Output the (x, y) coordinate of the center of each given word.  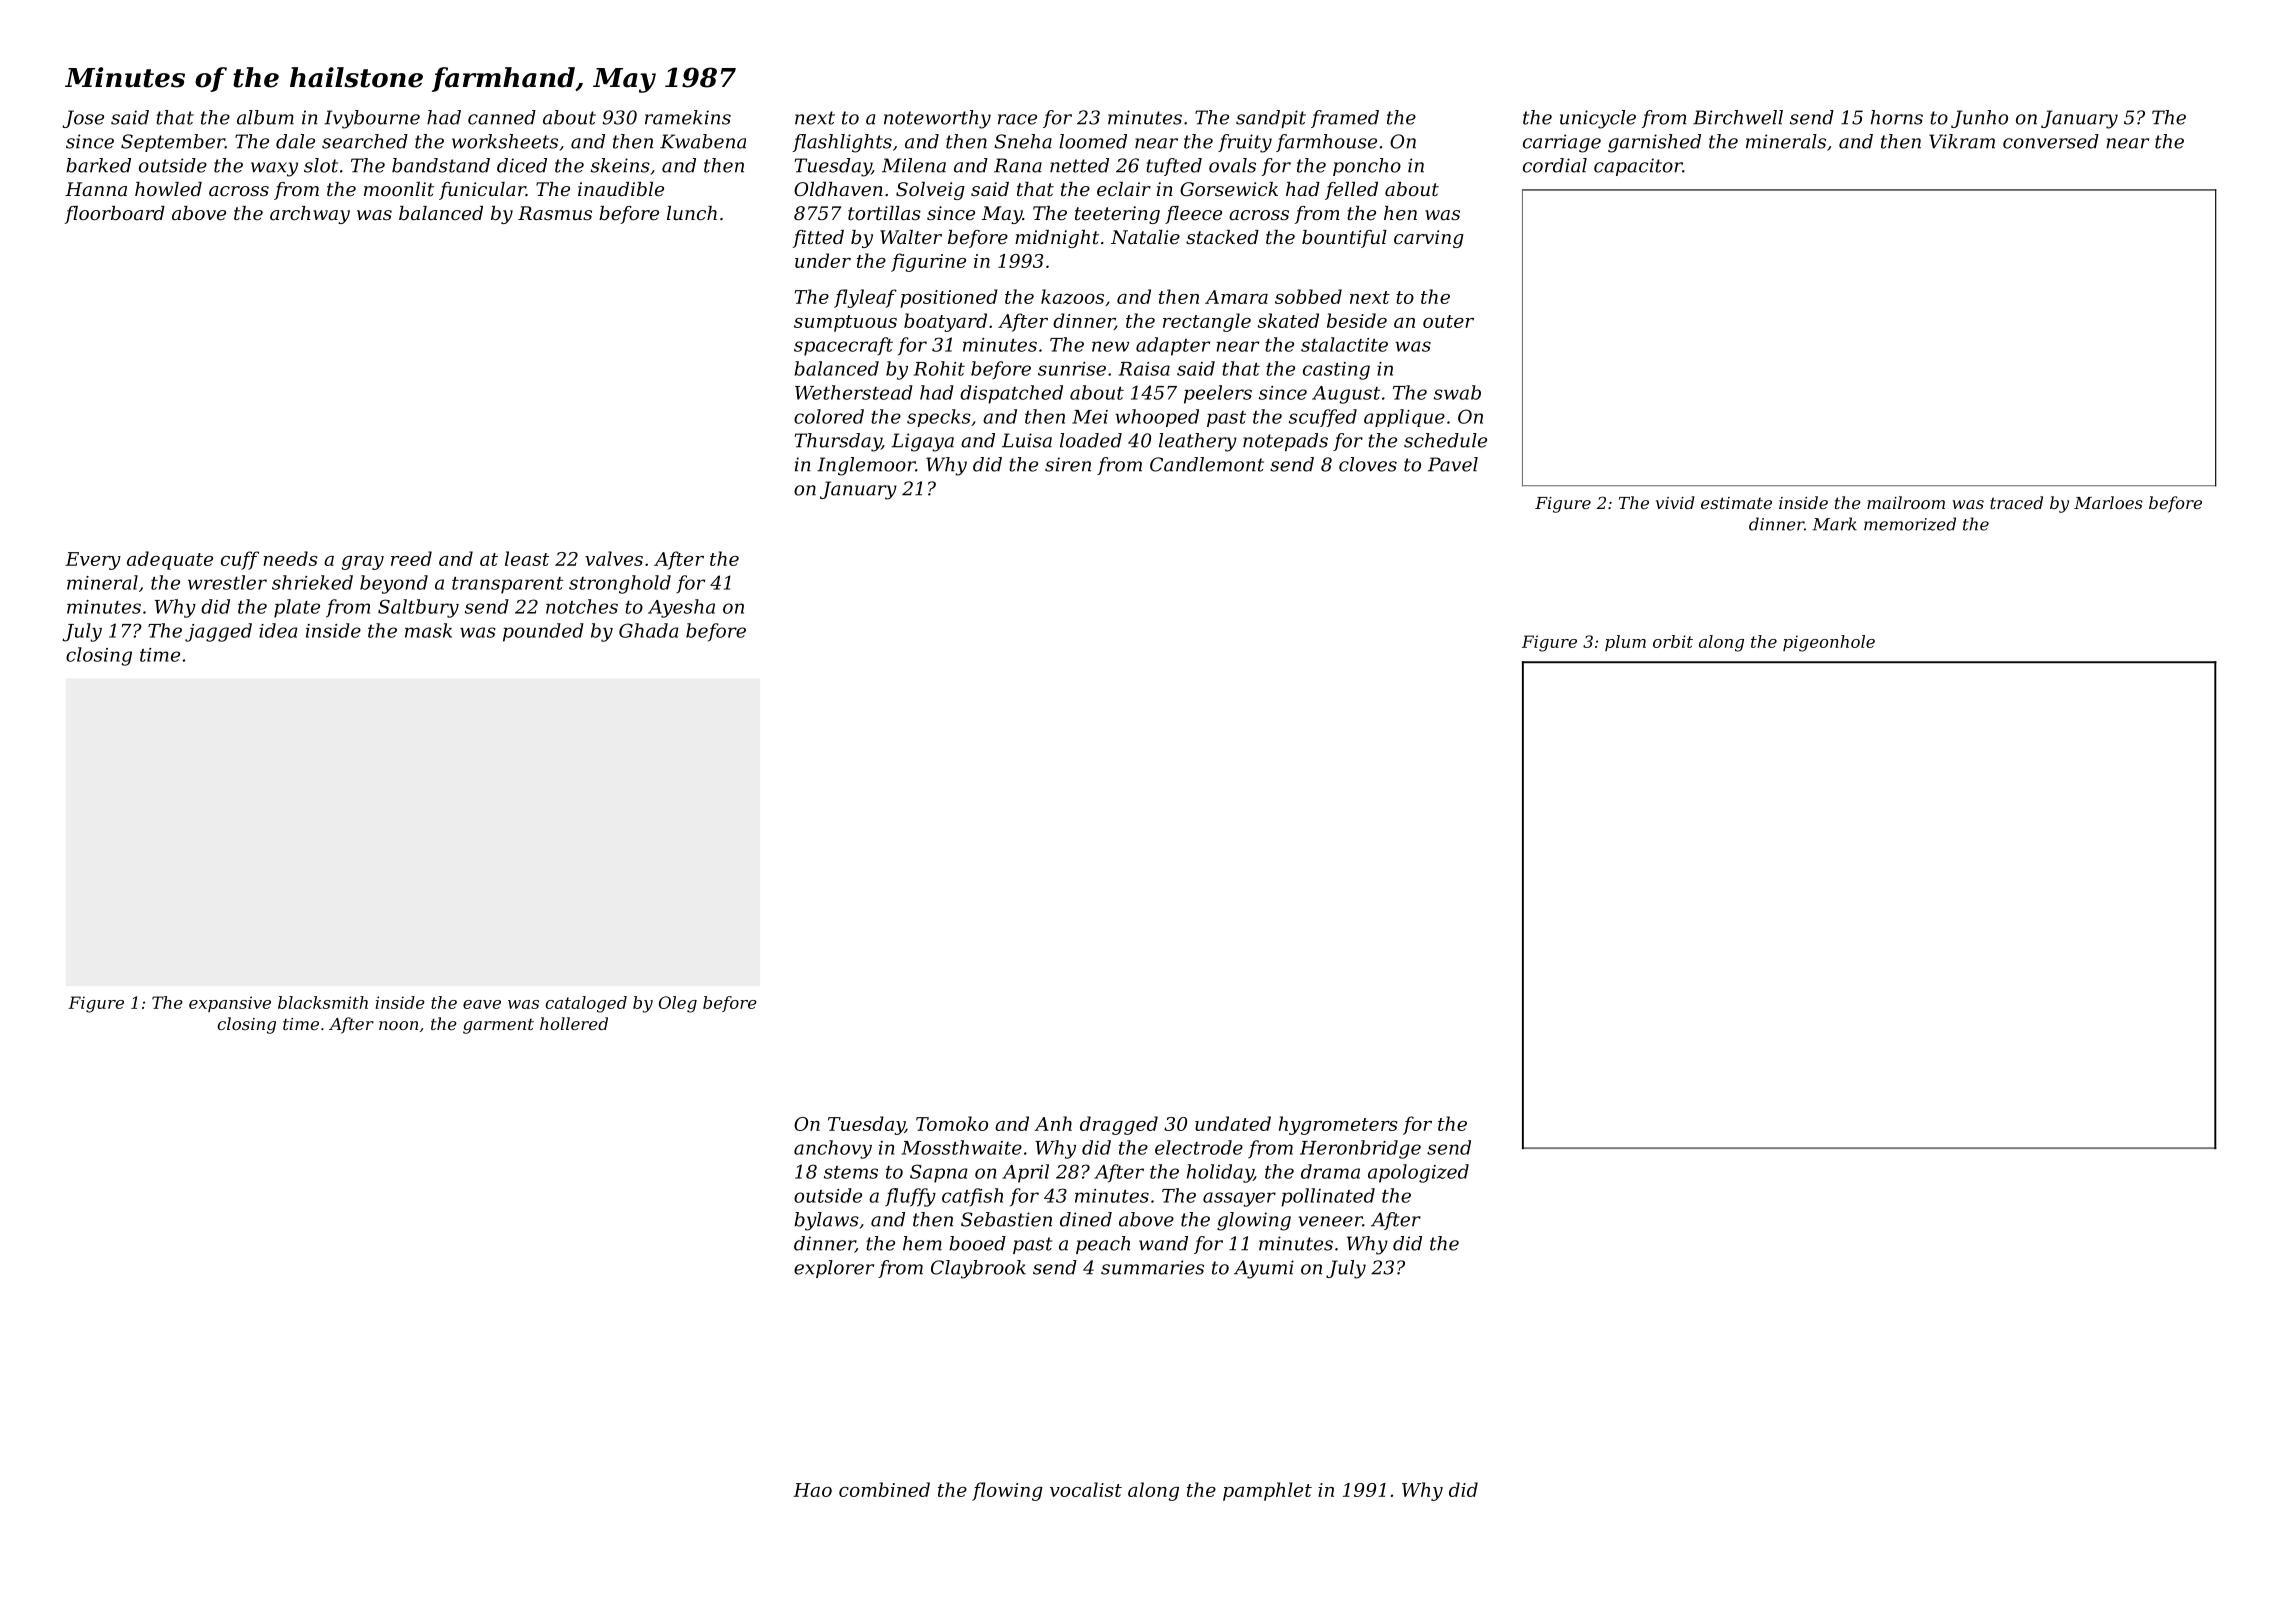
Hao (812, 1490)
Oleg (678, 1004)
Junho (1979, 119)
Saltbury (418, 608)
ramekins (688, 117)
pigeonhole (1829, 643)
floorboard (114, 215)
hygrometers (1338, 1125)
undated (1233, 1123)
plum (1625, 643)
